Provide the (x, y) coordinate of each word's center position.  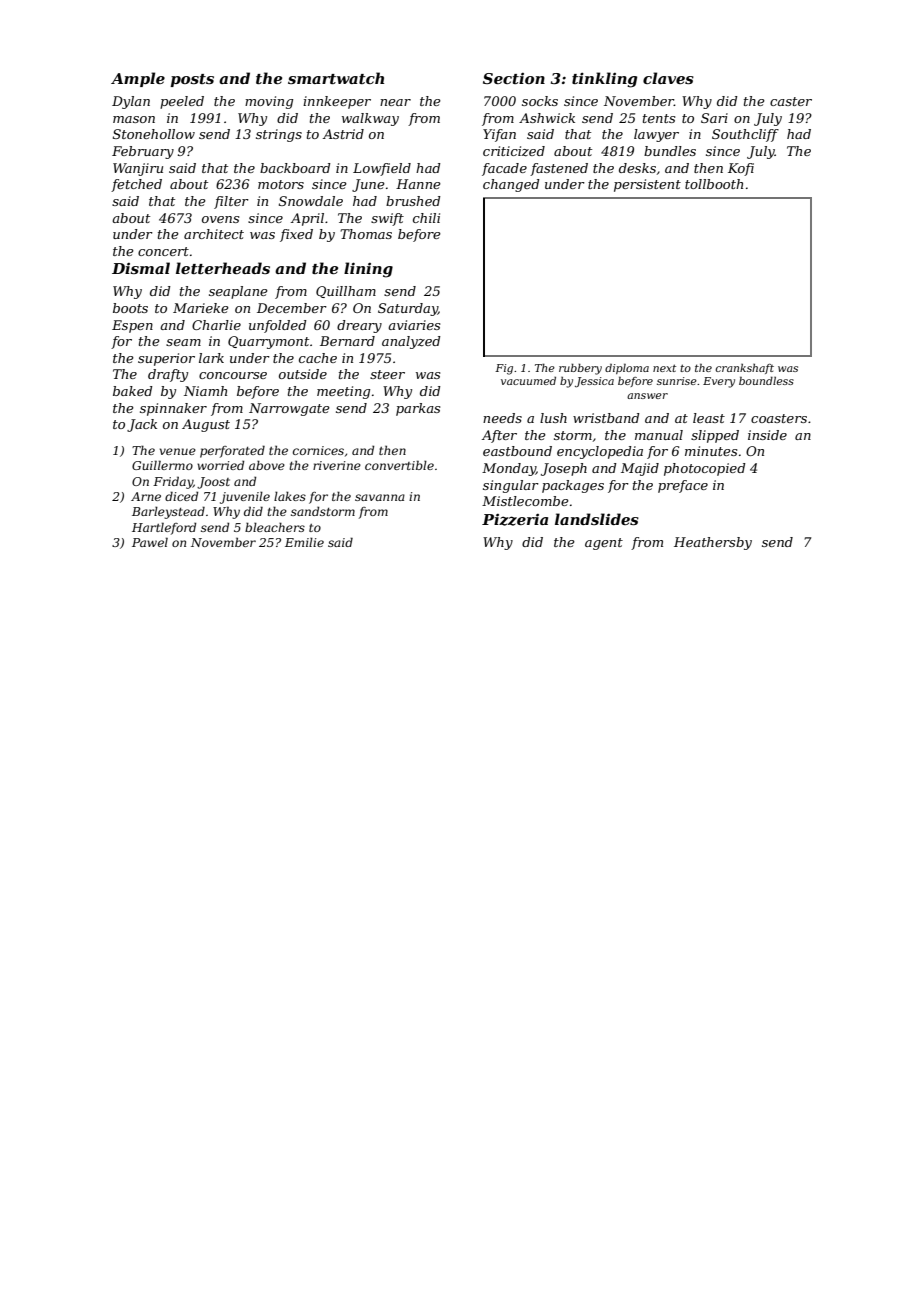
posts (192, 80)
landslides (597, 519)
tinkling (604, 80)
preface (683, 486)
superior (166, 359)
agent (604, 544)
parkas (418, 409)
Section (514, 78)
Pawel (150, 542)
